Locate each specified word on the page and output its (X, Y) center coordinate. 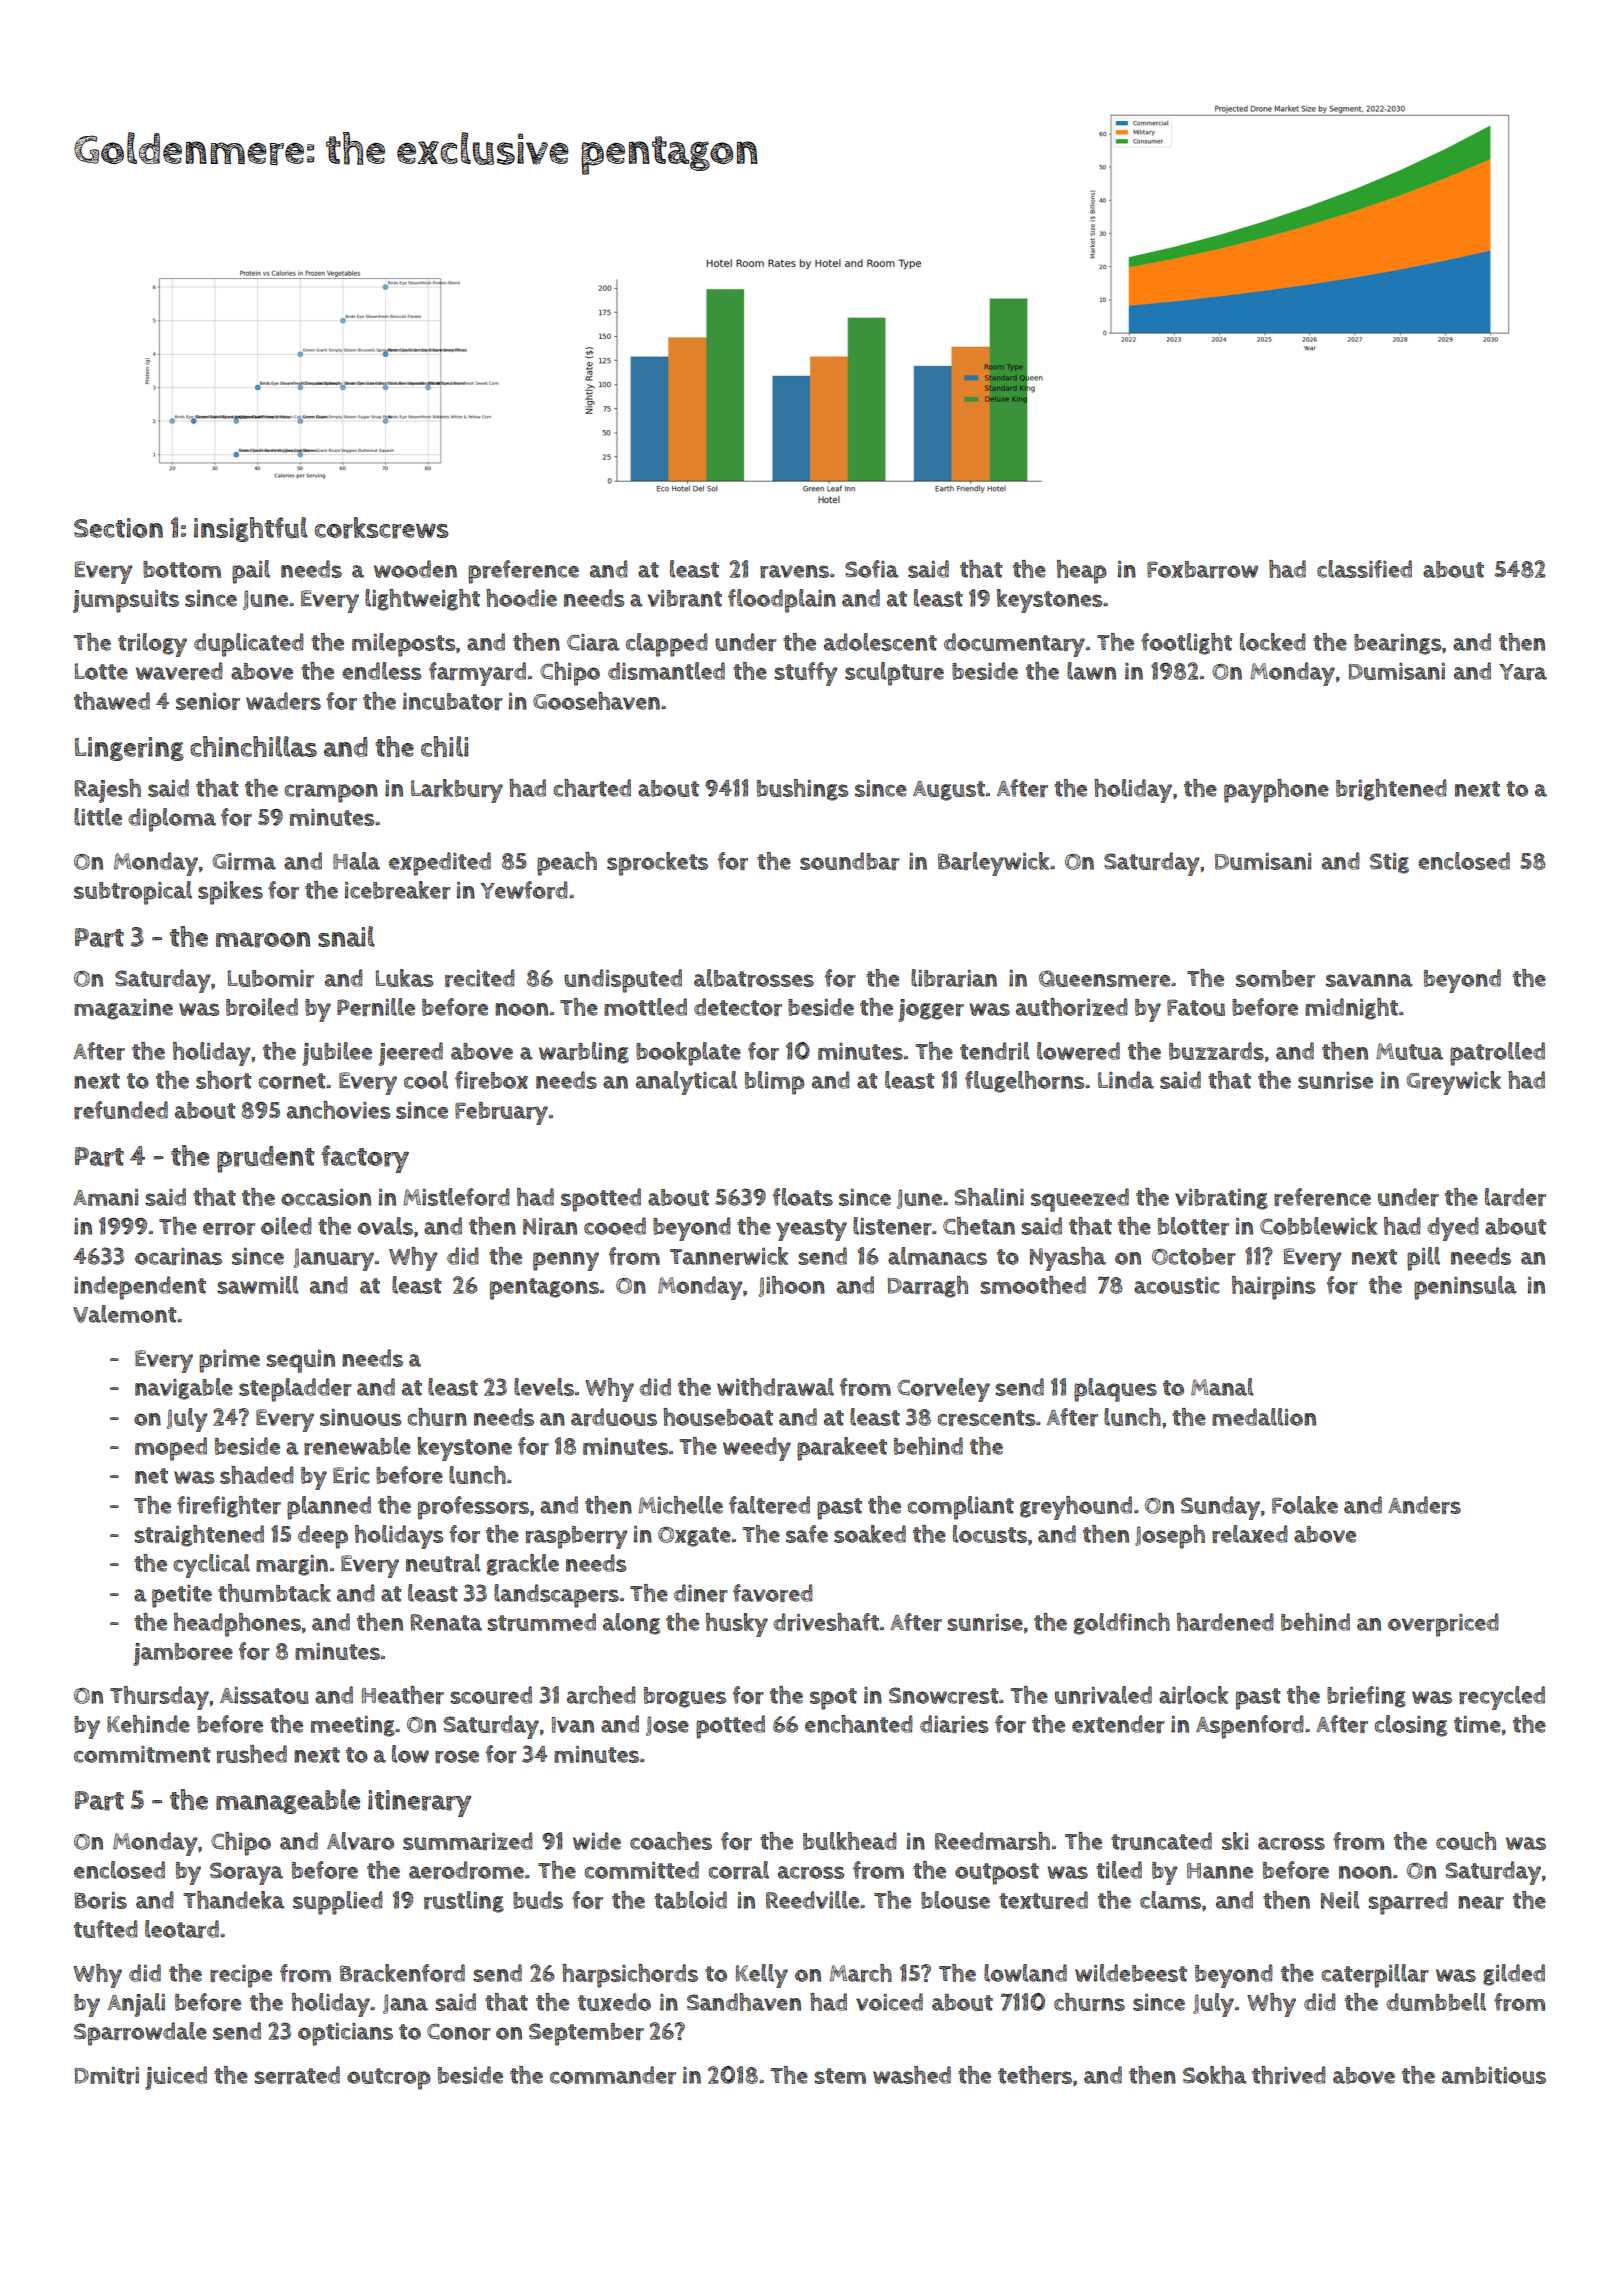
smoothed (1033, 1285)
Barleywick (993, 864)
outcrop (389, 2079)
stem (840, 2076)
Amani (106, 1197)
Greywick (1453, 1083)
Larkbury (457, 791)
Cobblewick (1318, 1226)
